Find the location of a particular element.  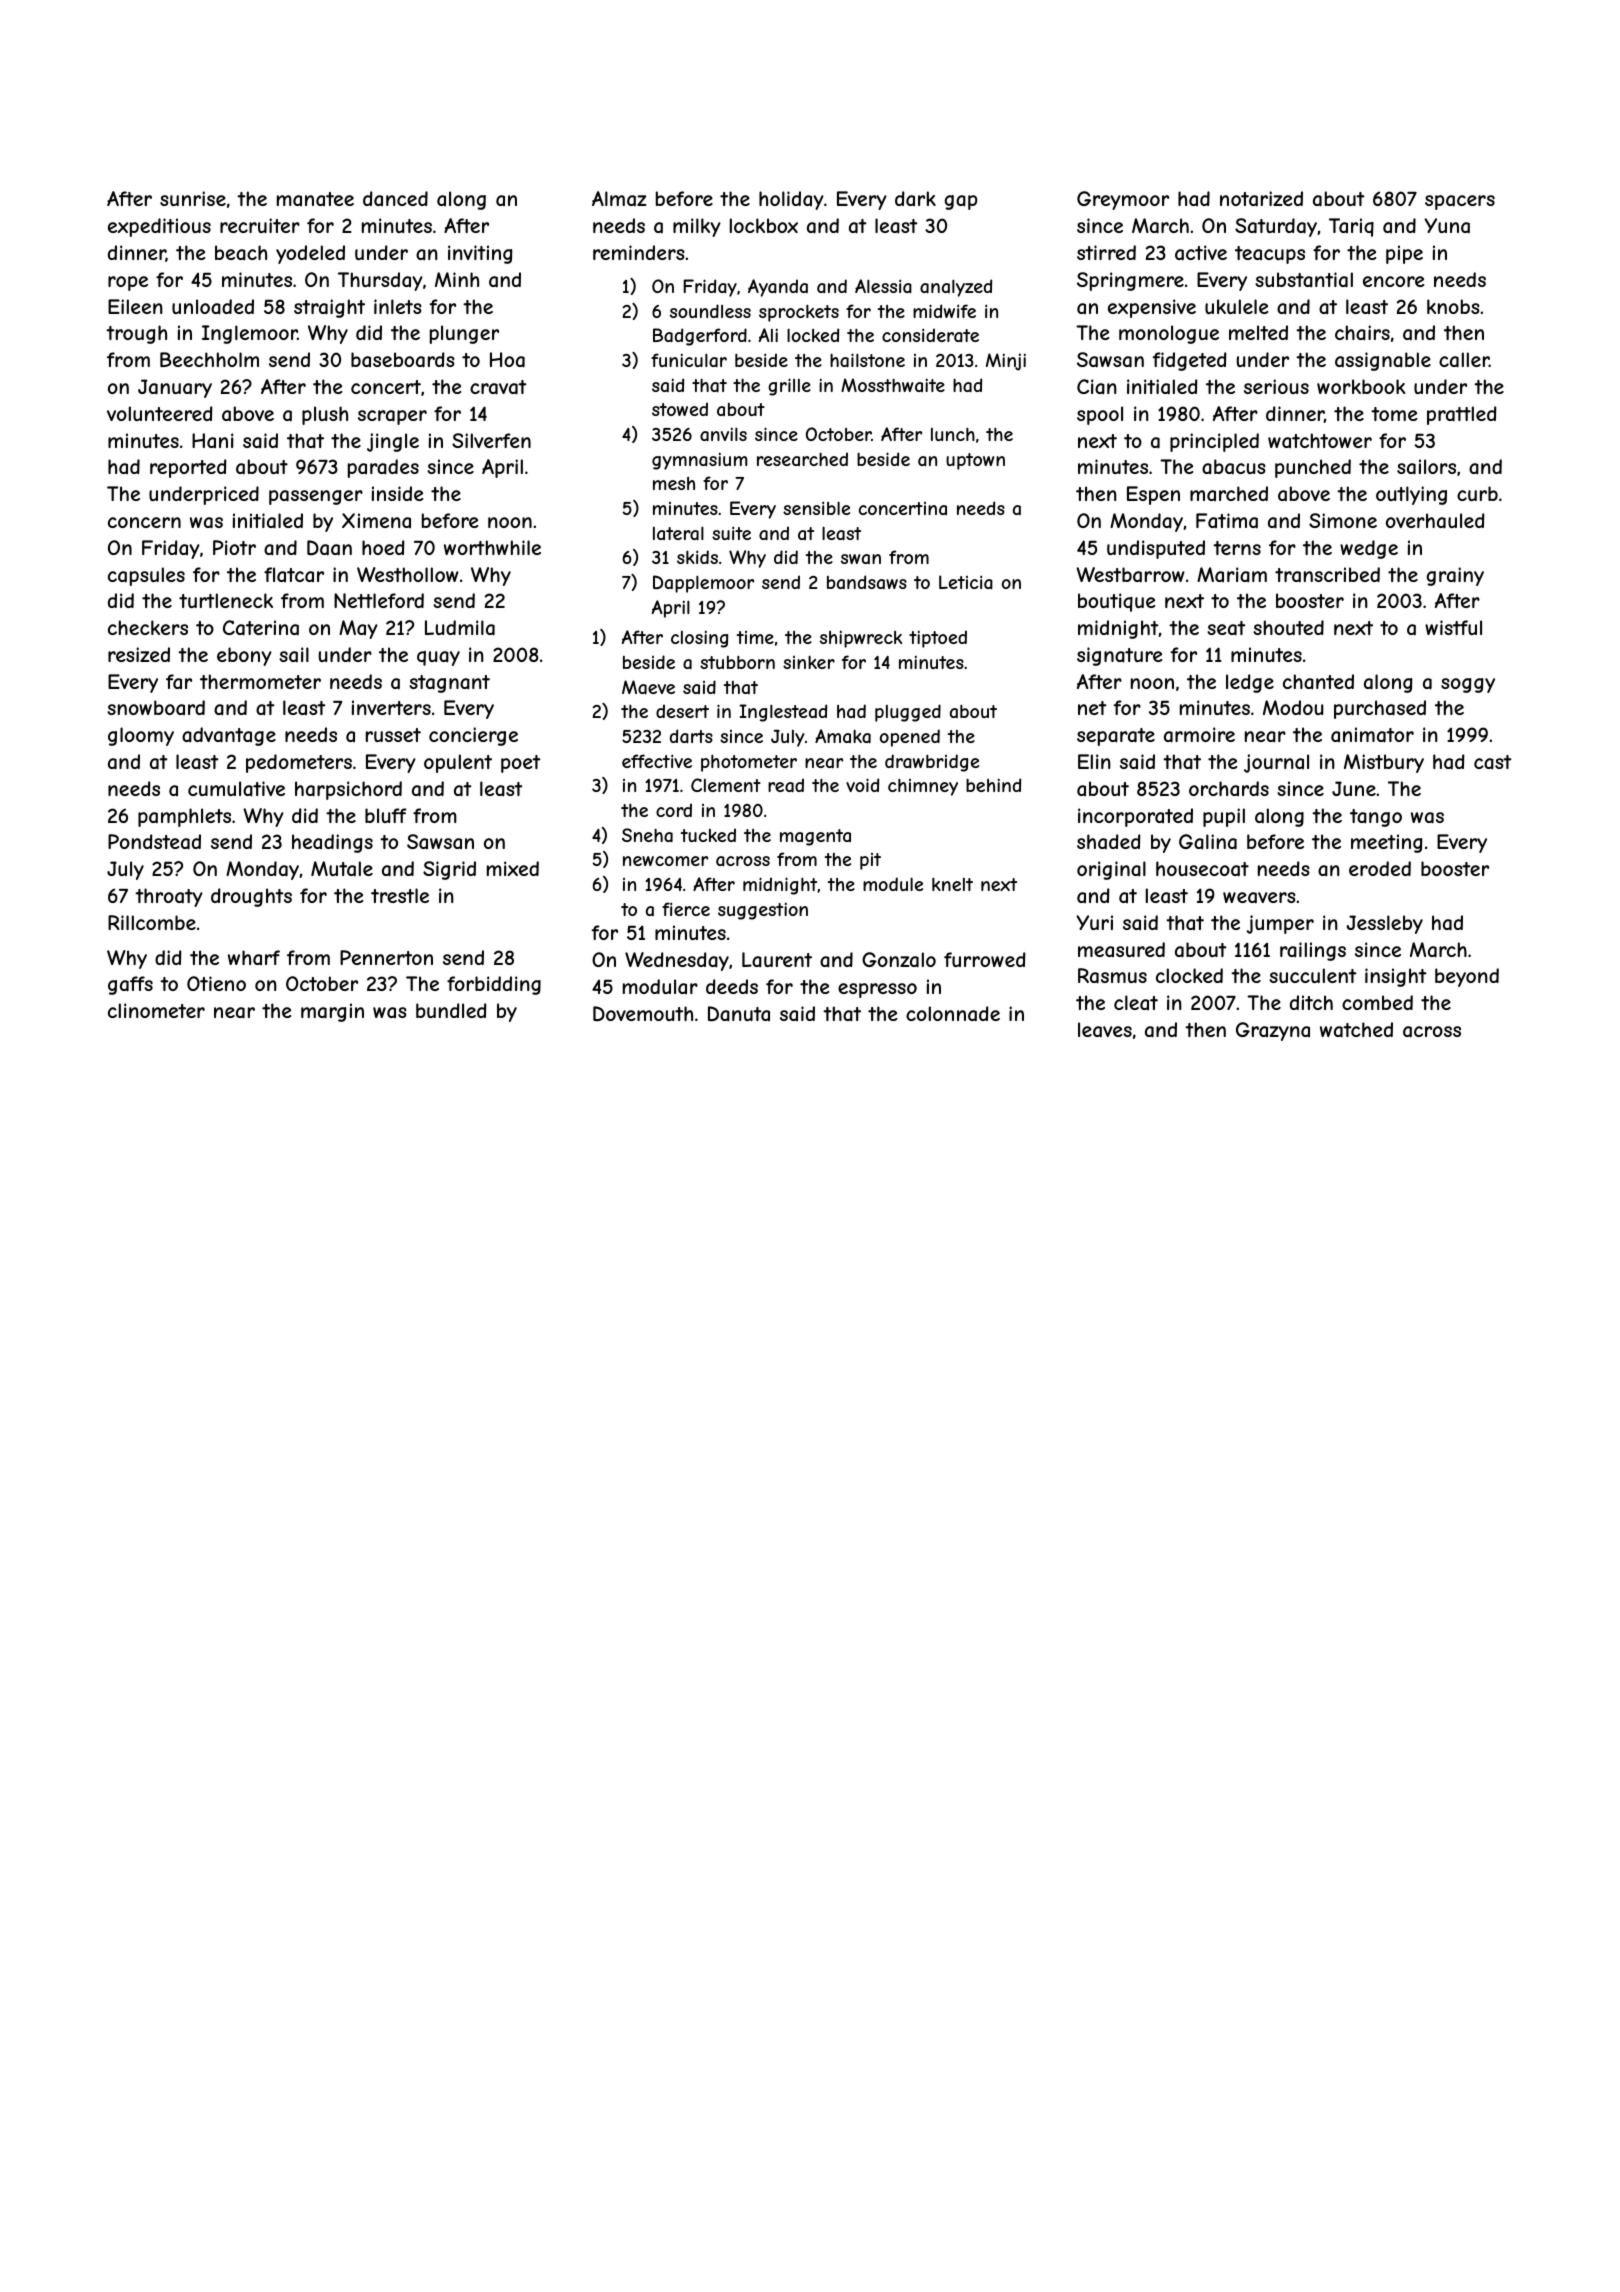

knobs is located at coordinates (1453, 306).
